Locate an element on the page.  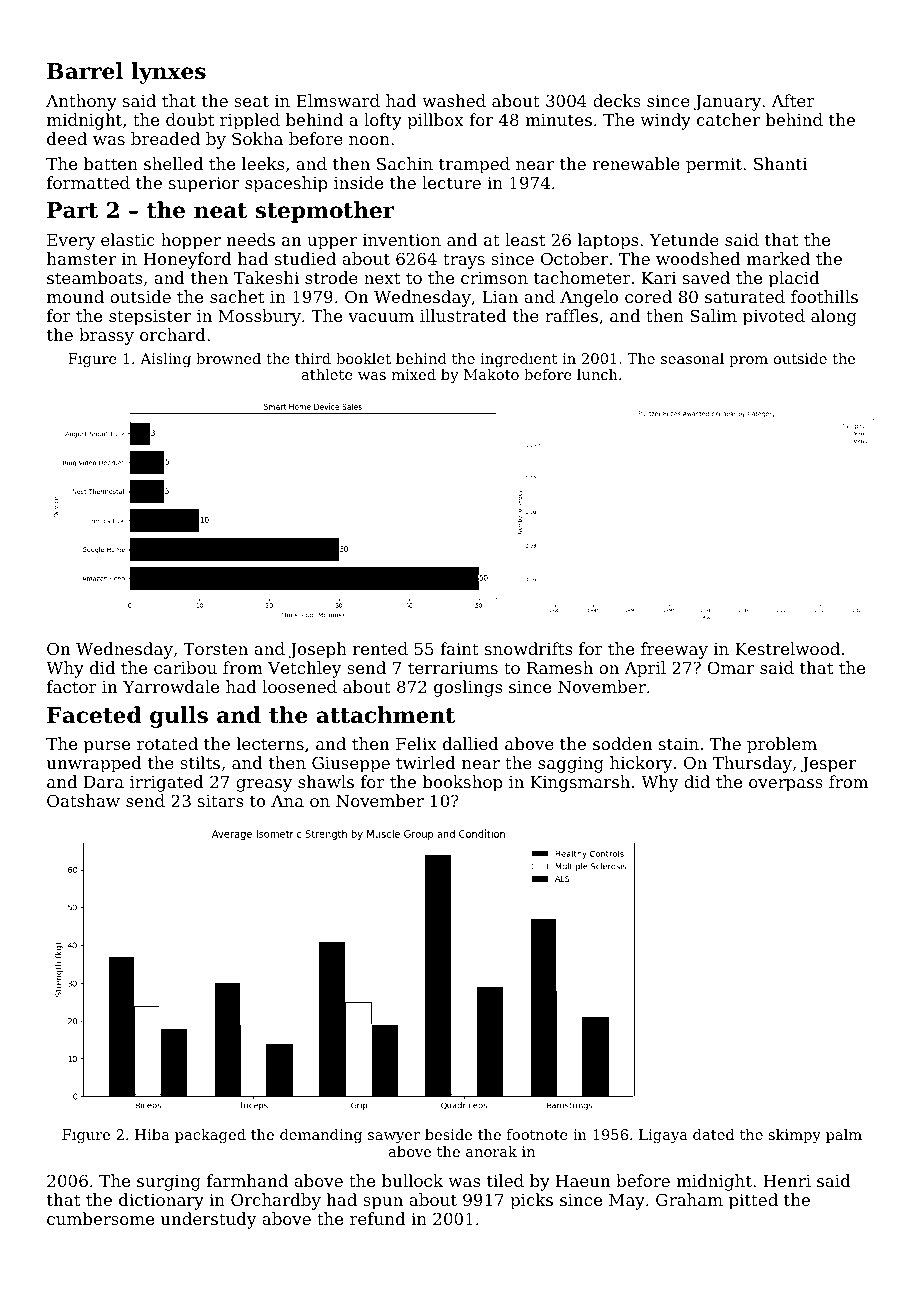
Torsten is located at coordinates (215, 649).
